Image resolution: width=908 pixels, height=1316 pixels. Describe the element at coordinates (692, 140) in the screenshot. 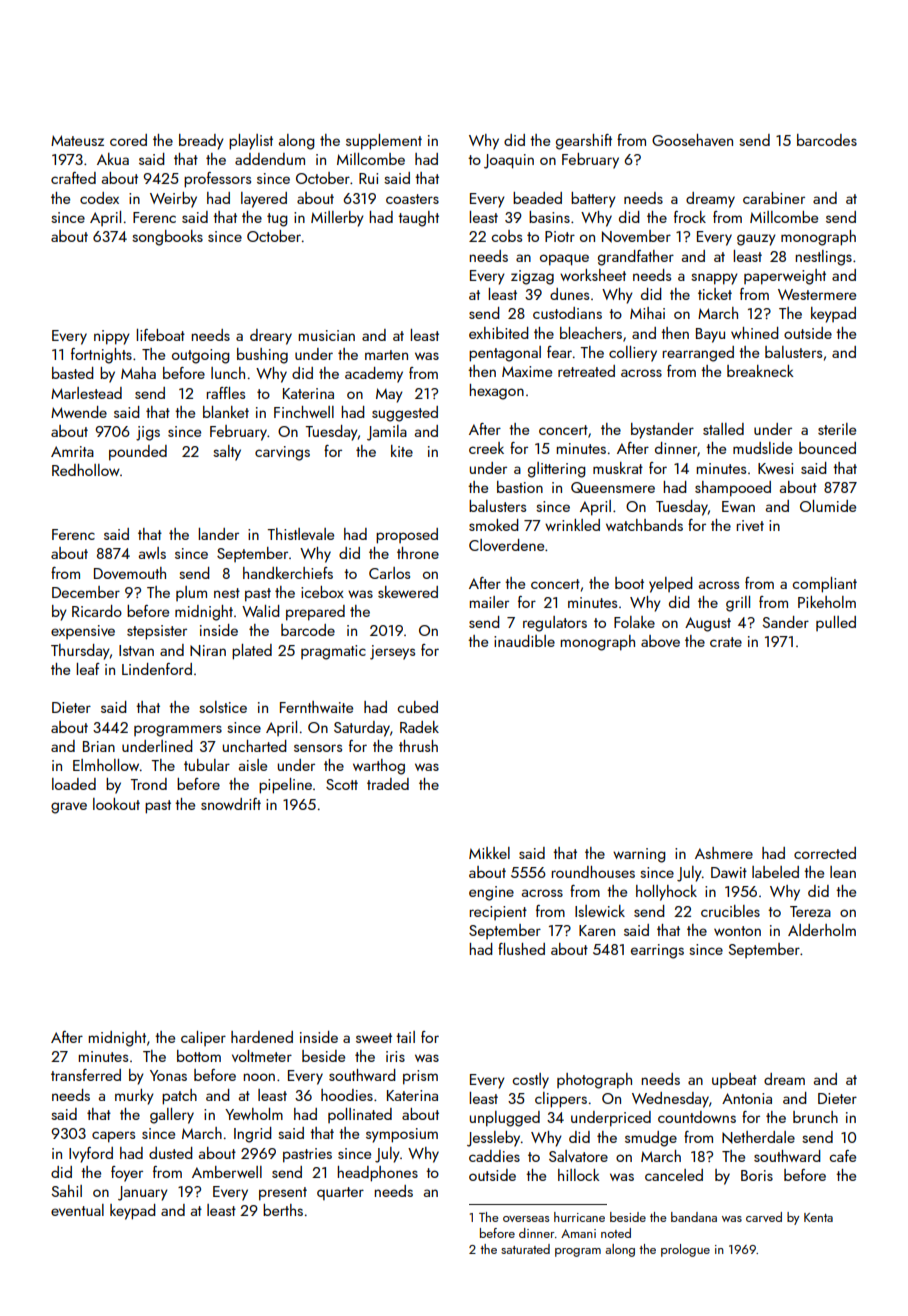

I see `Goosehaven` at that location.
